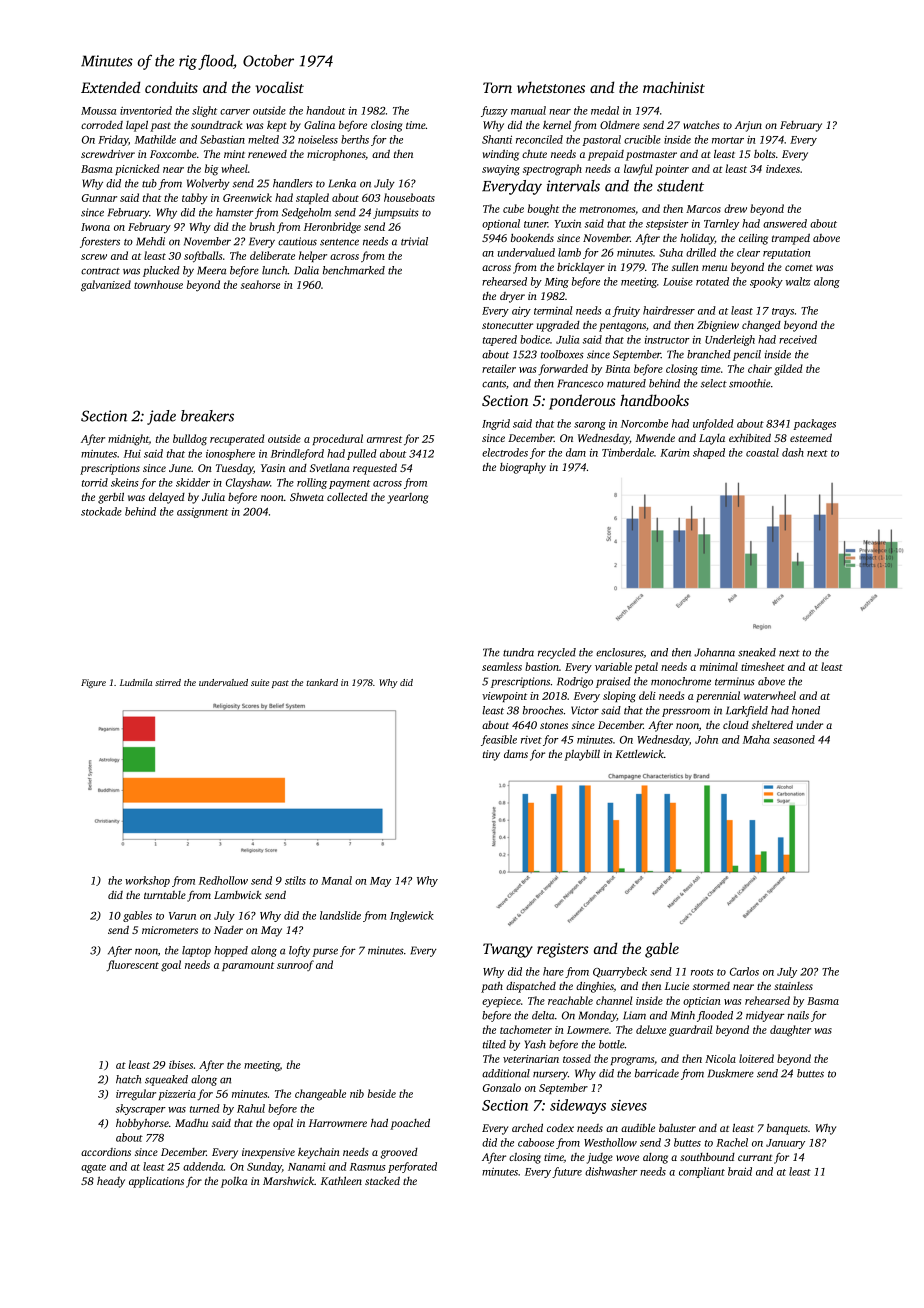 The image size is (924, 1308). What do you see at coordinates (497, 87) in the screenshot?
I see `Torn` at bounding box center [497, 87].
